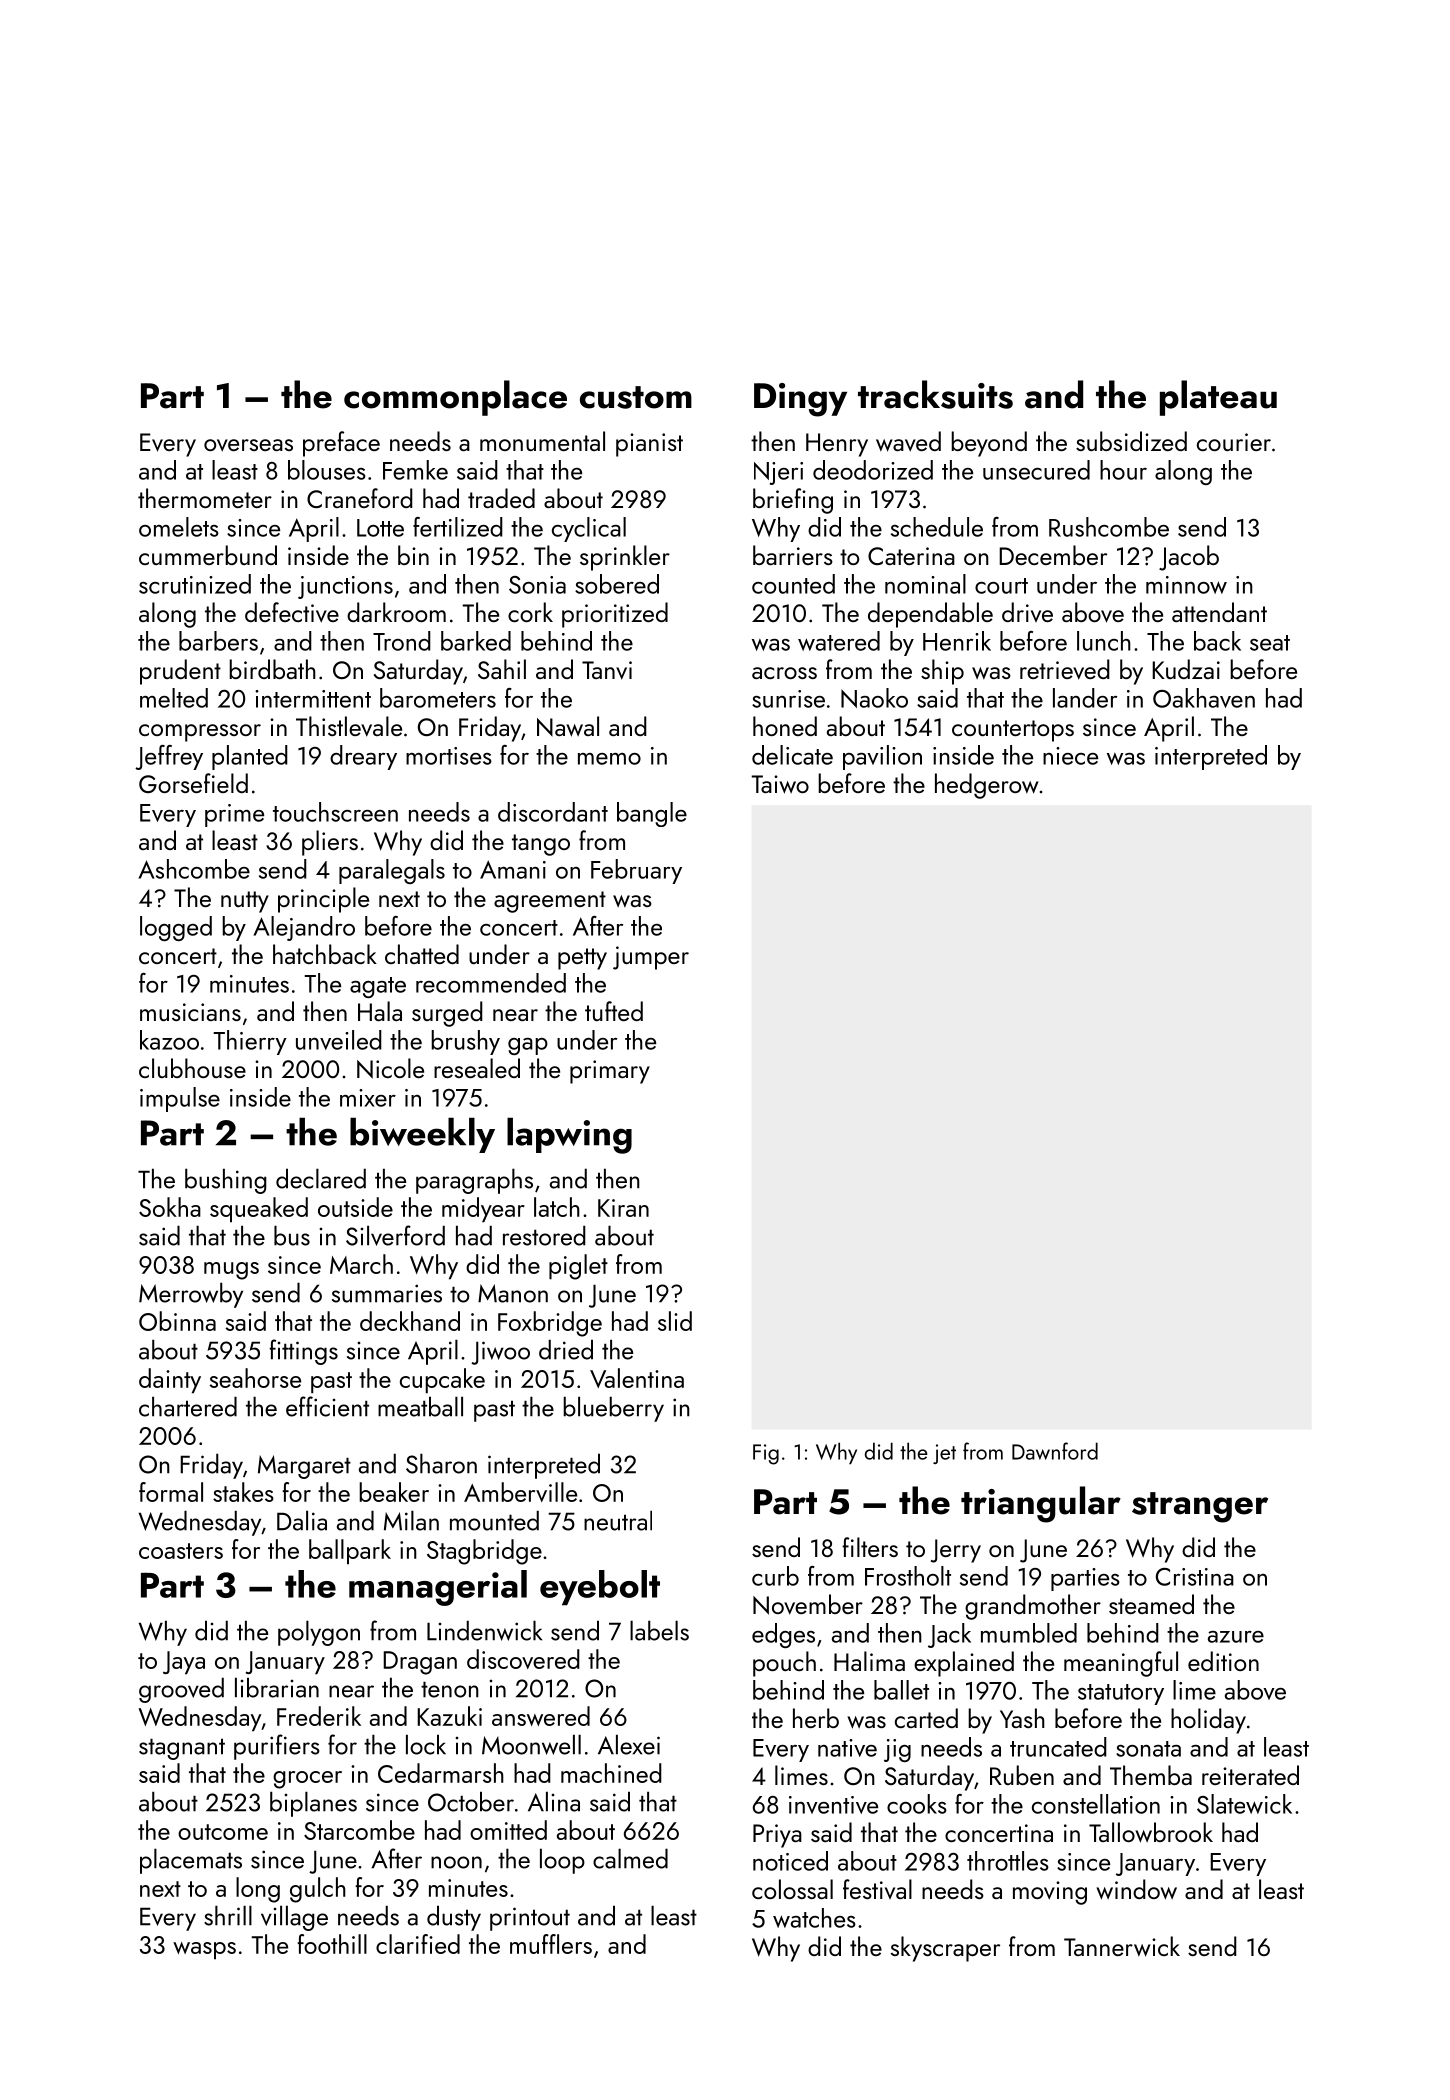 Image resolution: width=1450 pixels, height=2100 pixels. I want to click on hedgerow, so click(987, 786).
